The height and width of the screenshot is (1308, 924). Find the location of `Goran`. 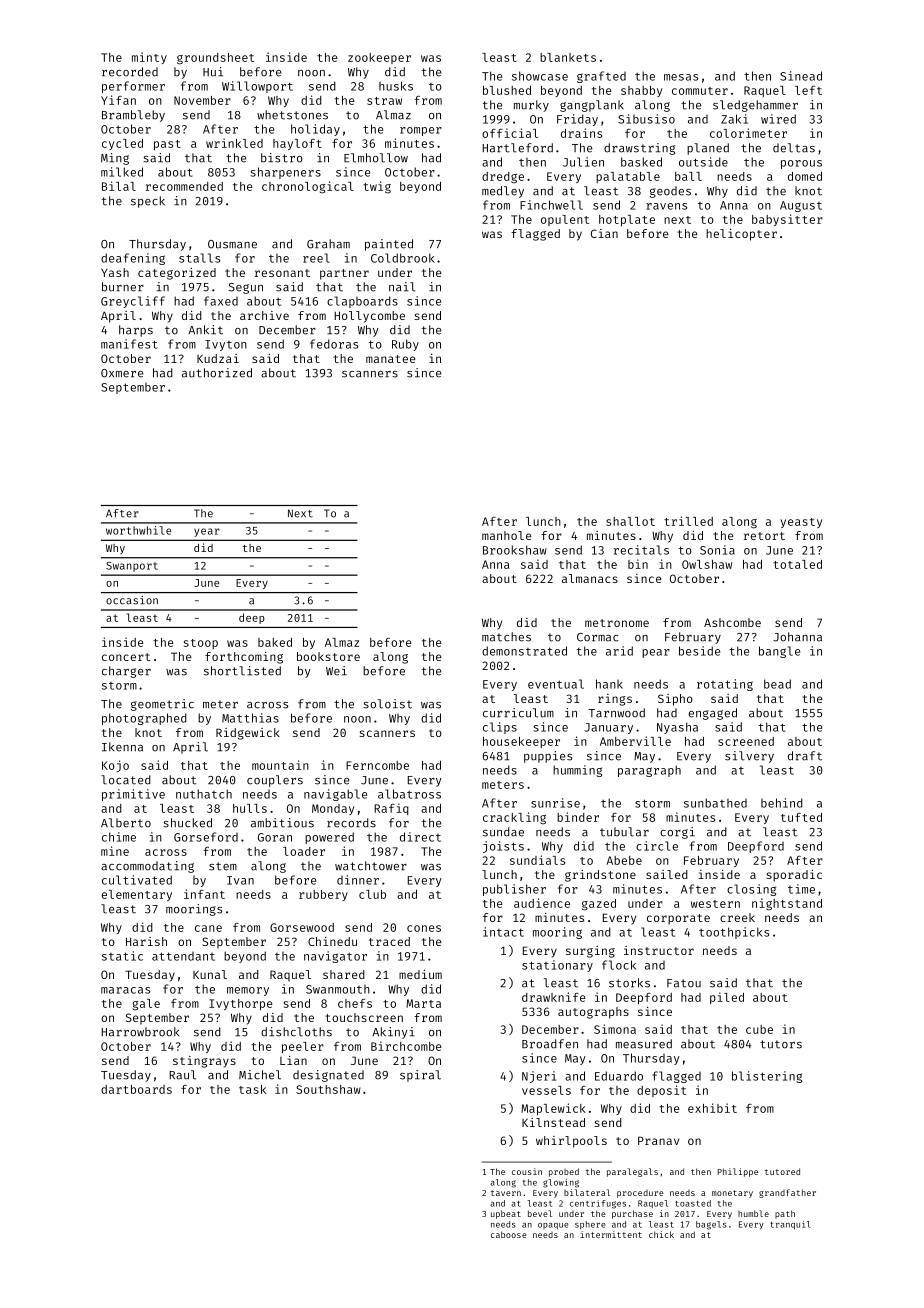

Goran is located at coordinates (275, 837).
